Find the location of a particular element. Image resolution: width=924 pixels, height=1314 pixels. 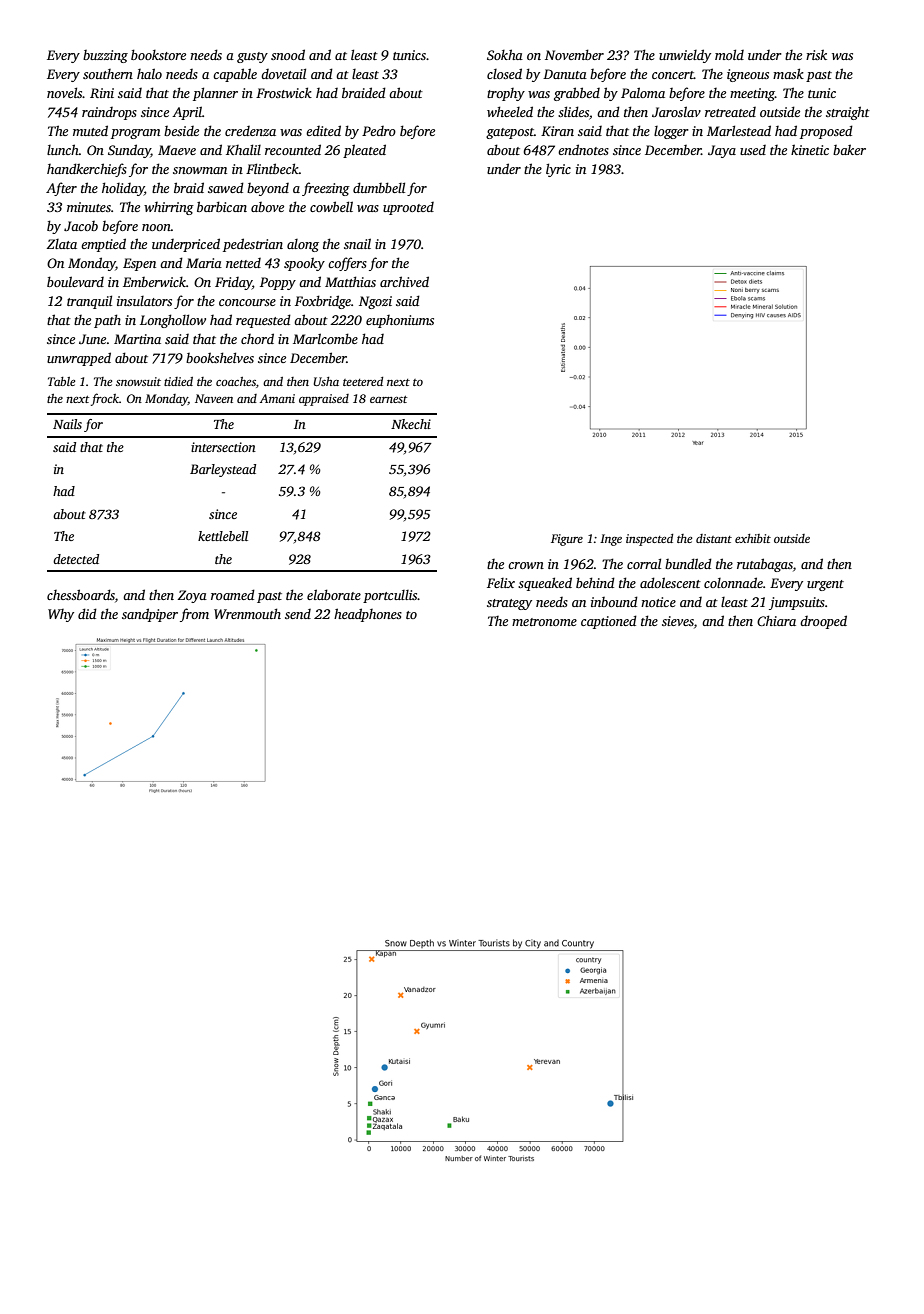

Nails is located at coordinates (67, 424).
